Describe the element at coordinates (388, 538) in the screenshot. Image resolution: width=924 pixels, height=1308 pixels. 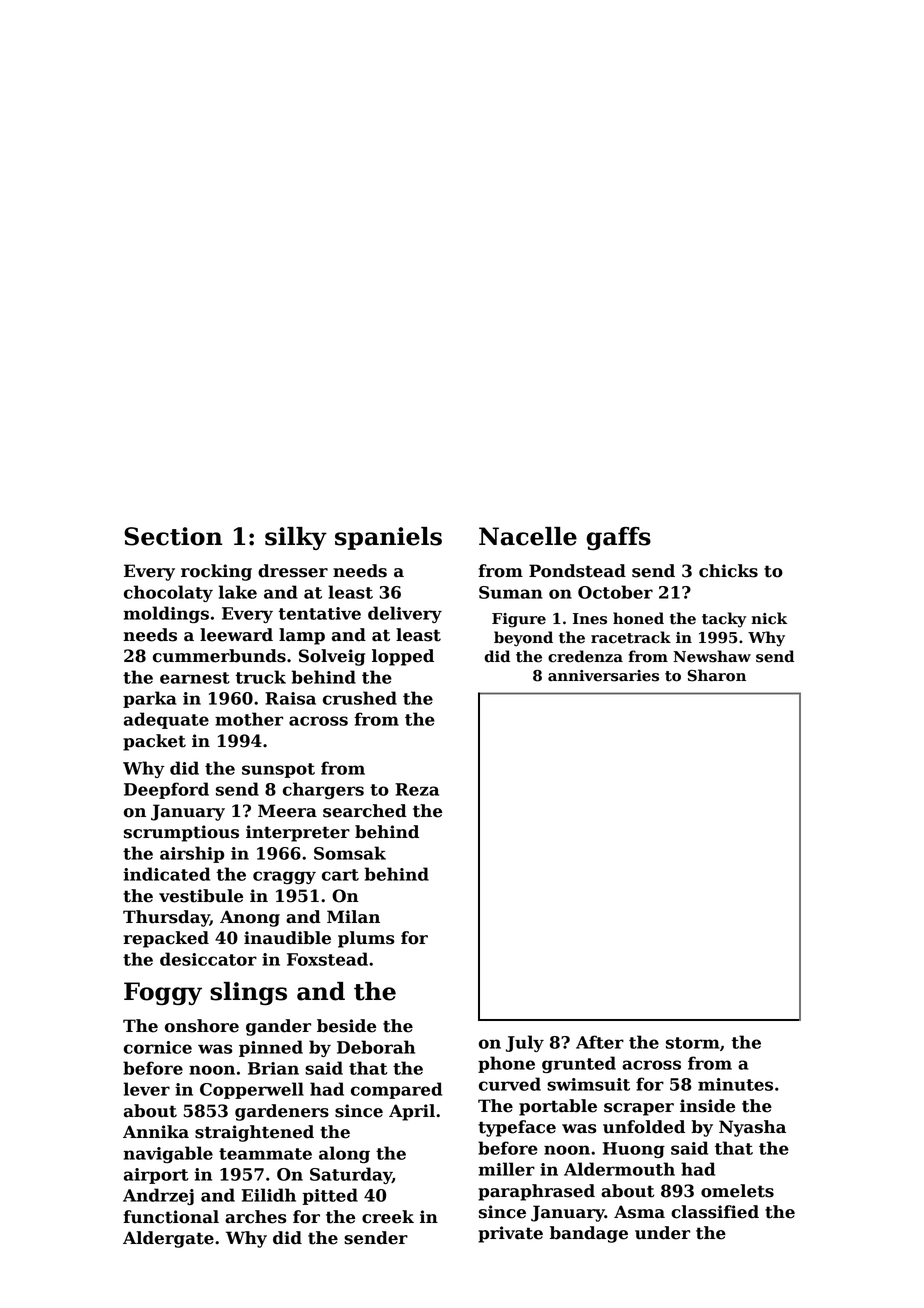
I see `spaniels` at that location.
